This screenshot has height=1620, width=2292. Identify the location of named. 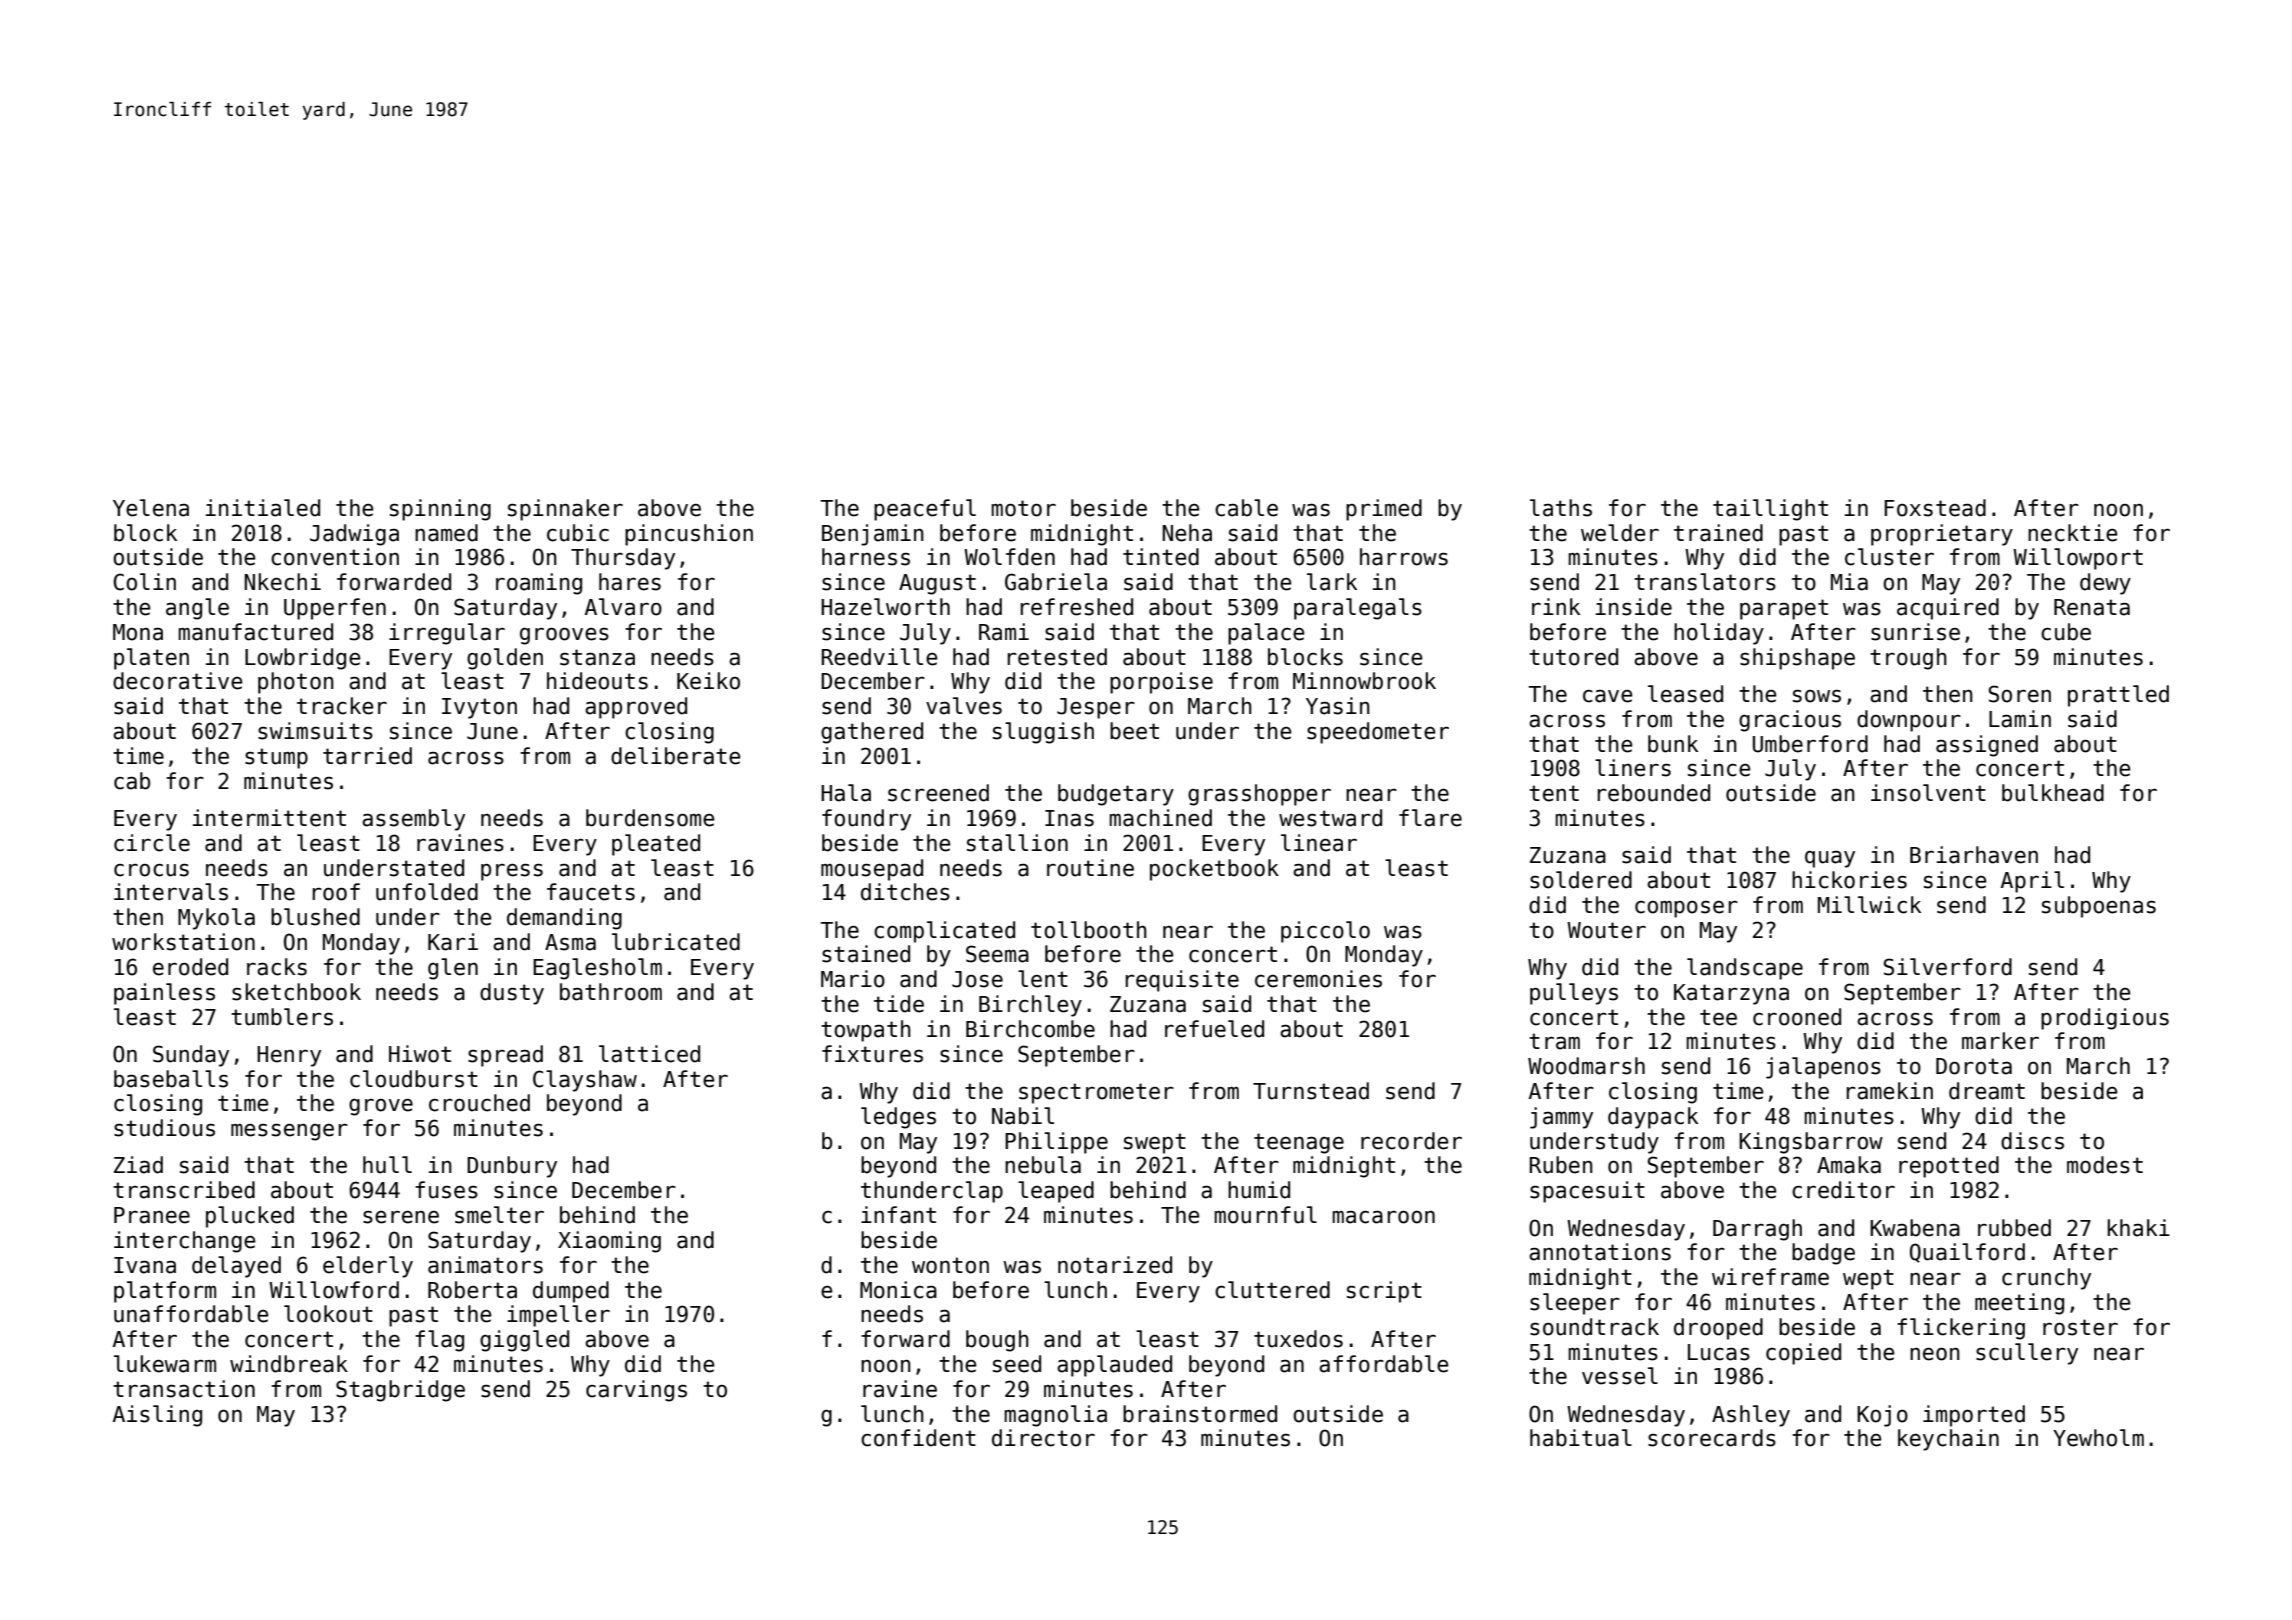
(446, 533).
